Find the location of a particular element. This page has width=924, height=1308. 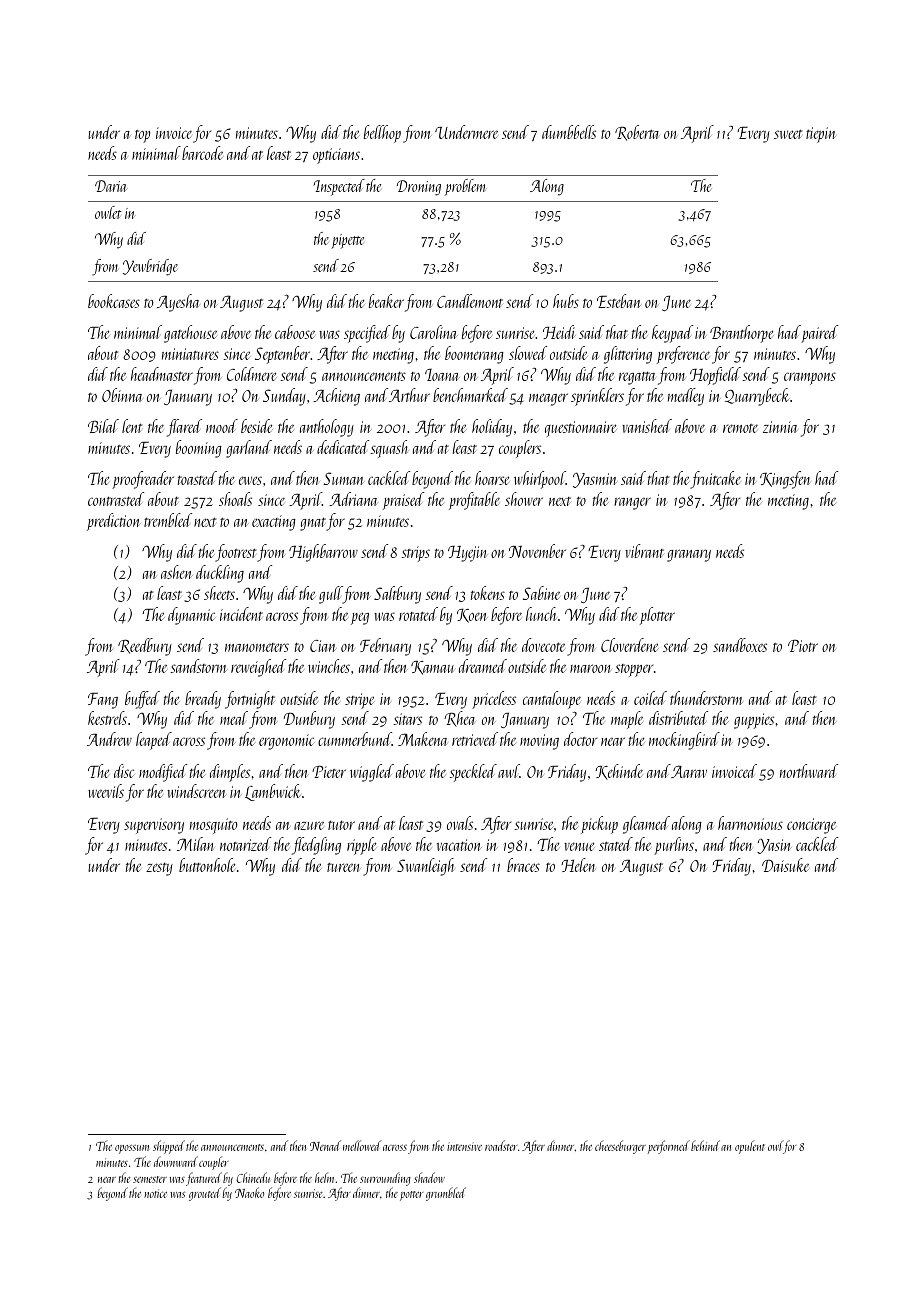

semester is located at coordinates (150, 1179).
